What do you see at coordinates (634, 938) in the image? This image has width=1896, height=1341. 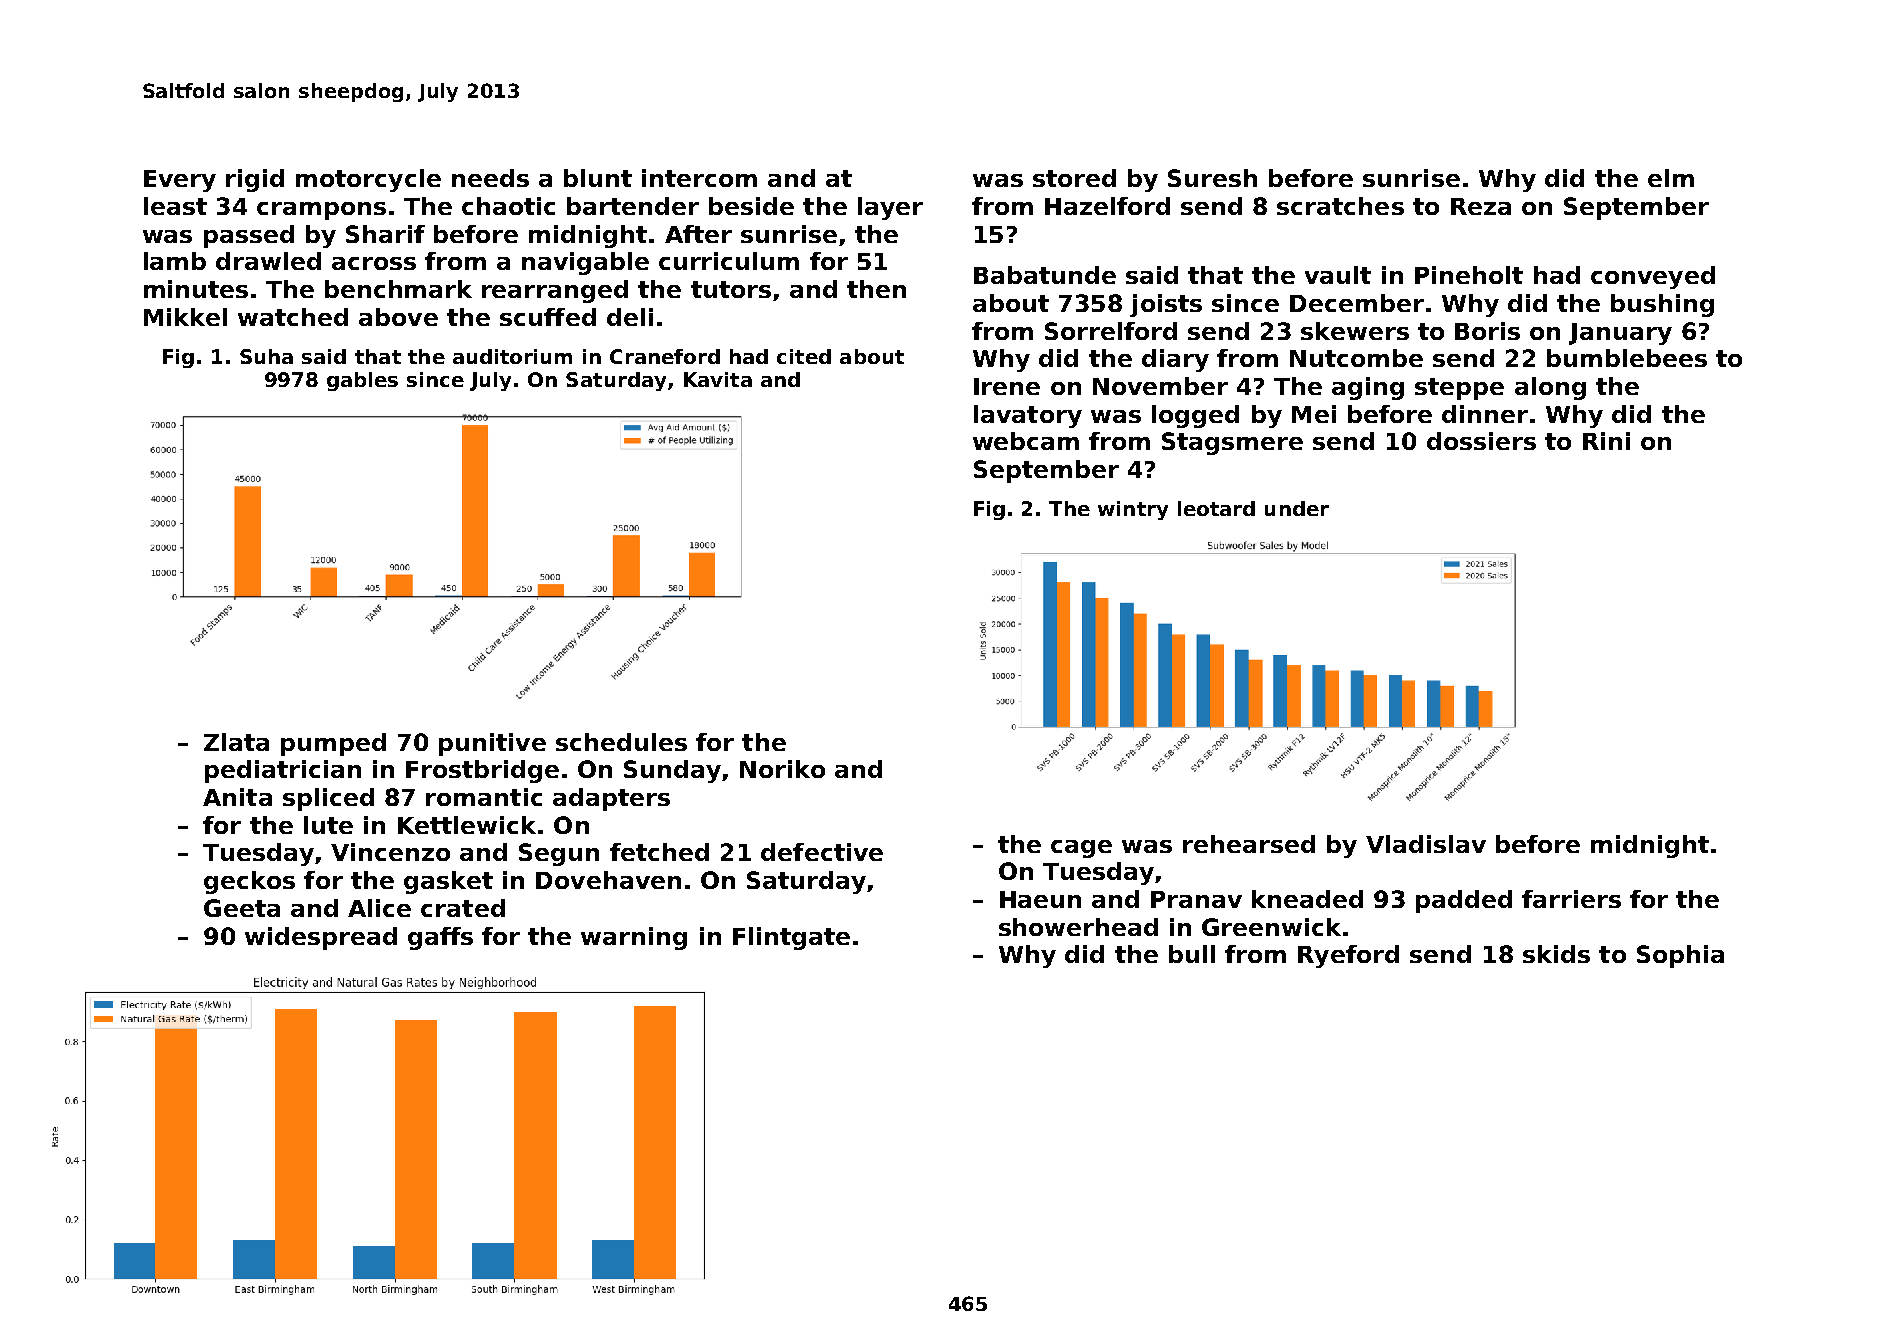 I see `warning` at bounding box center [634, 938].
